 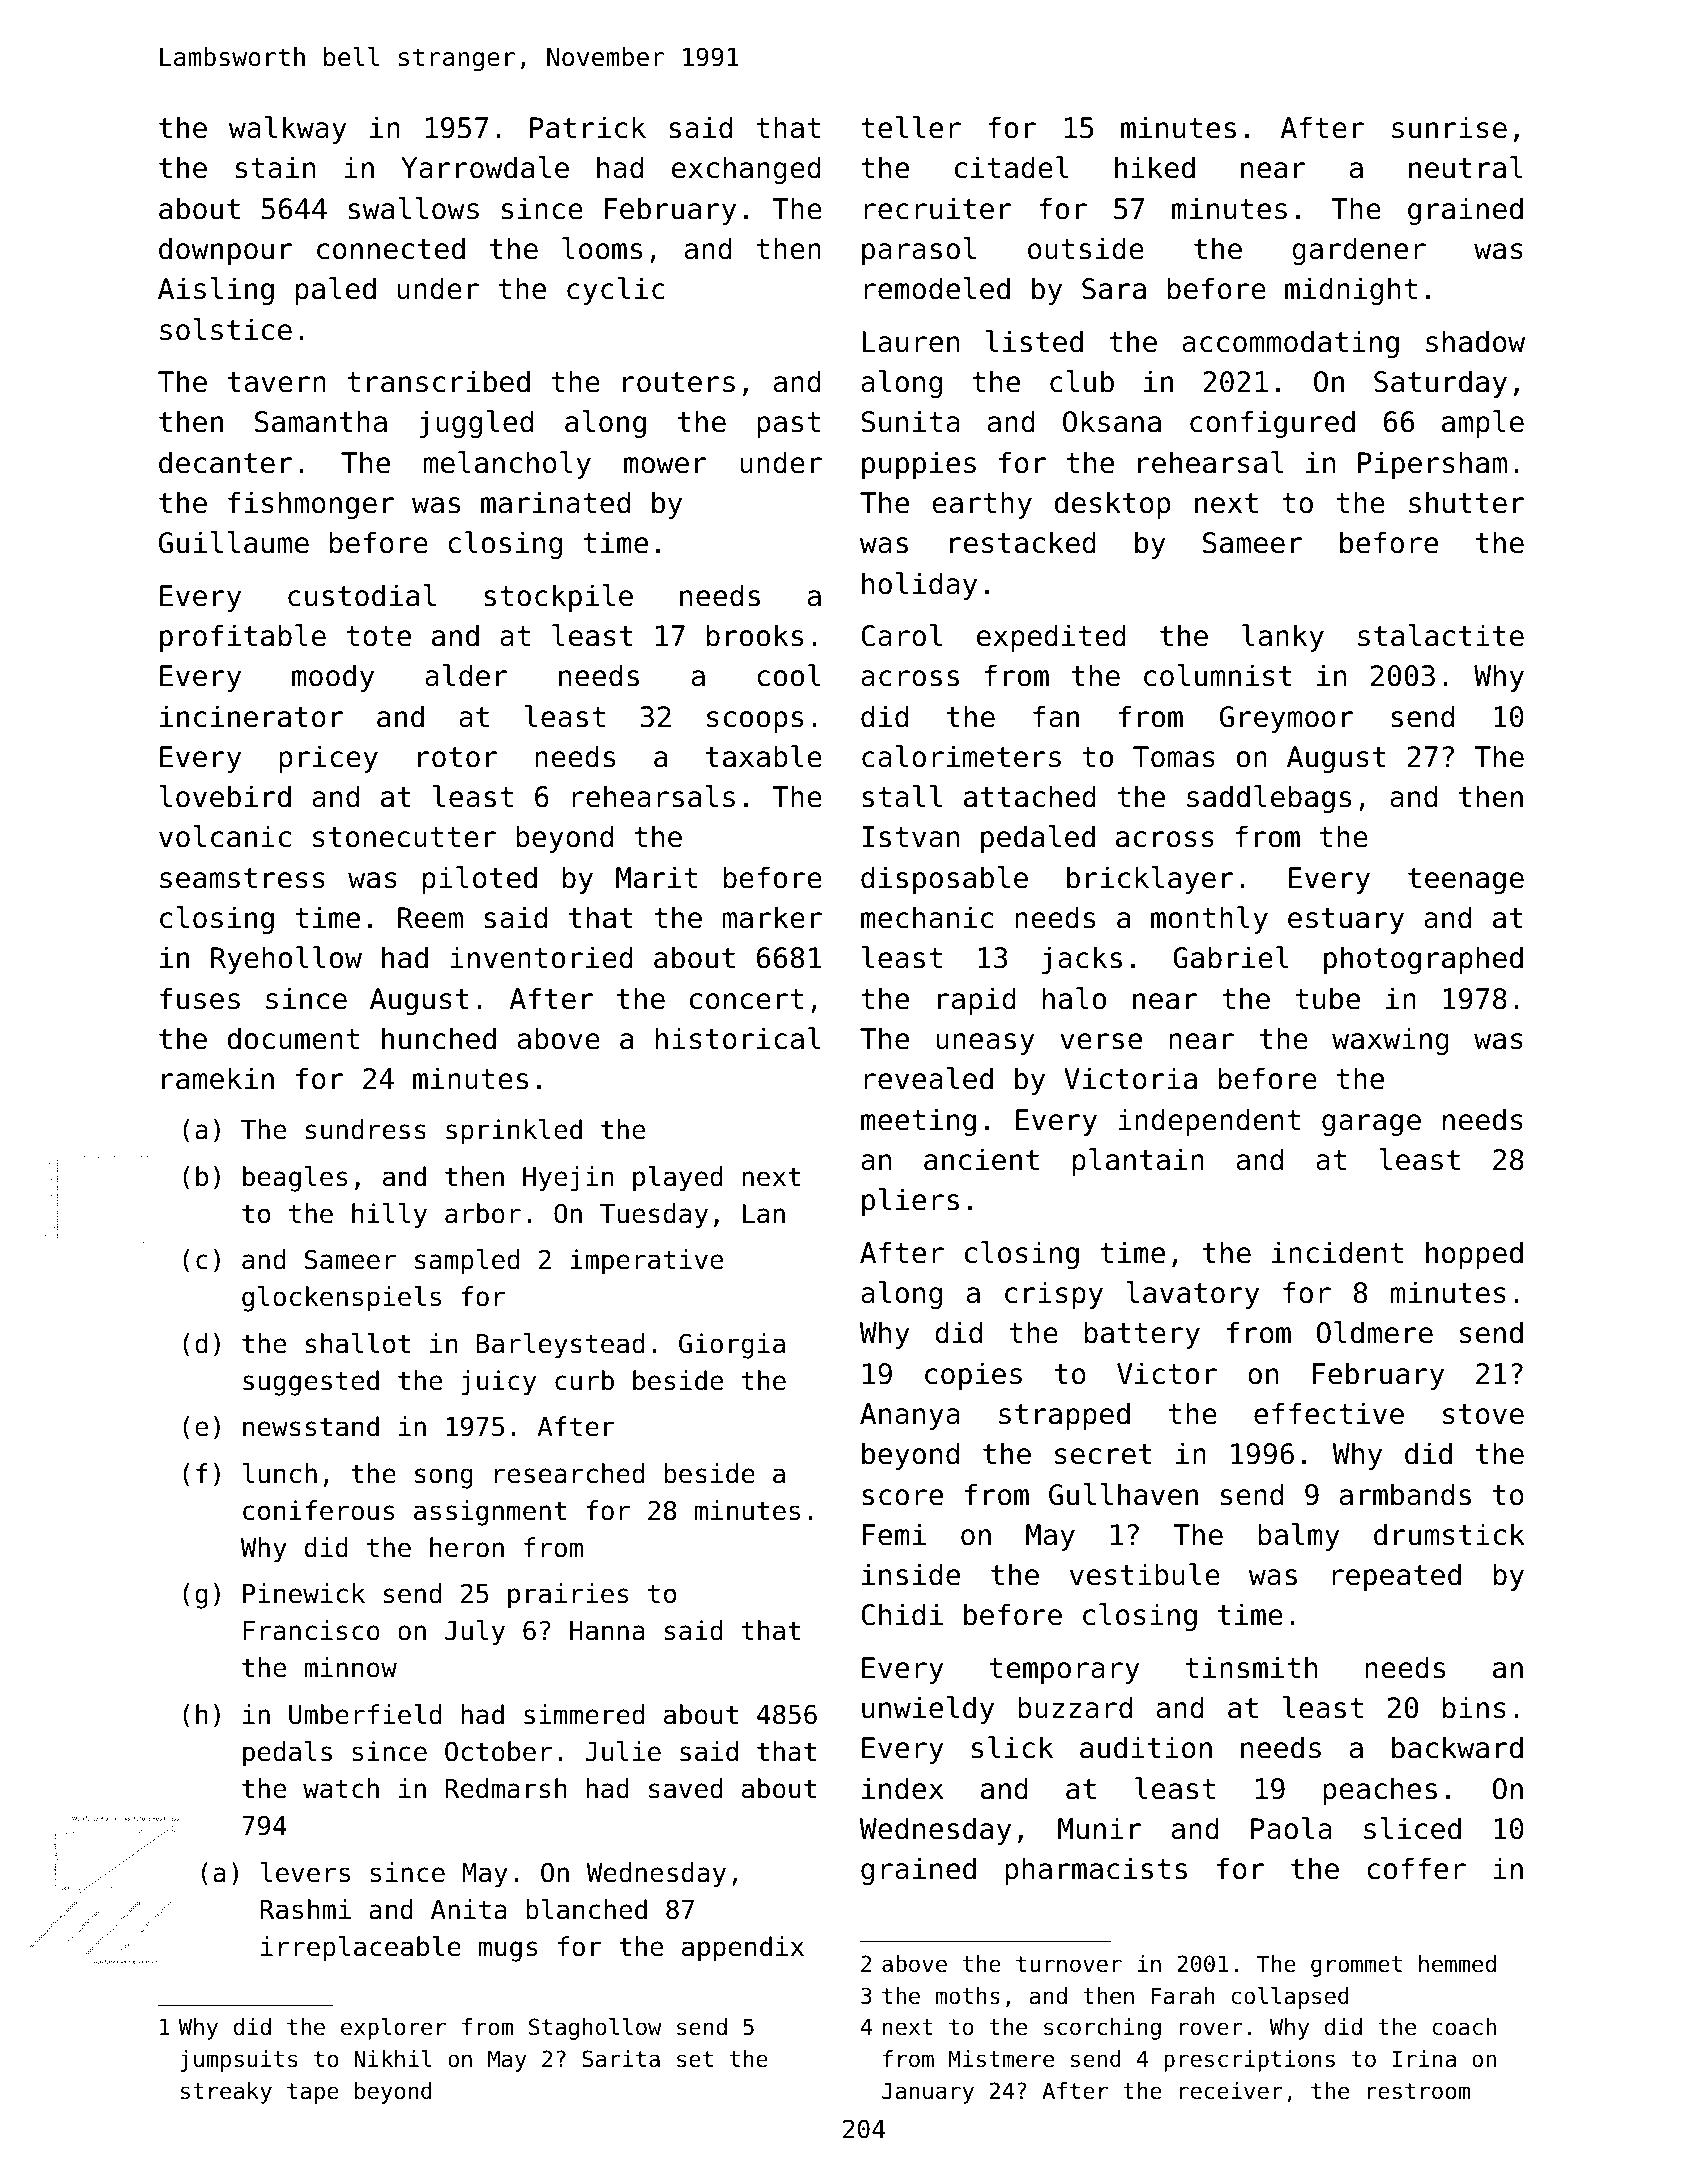 I want to click on cyclic, so click(x=616, y=291).
